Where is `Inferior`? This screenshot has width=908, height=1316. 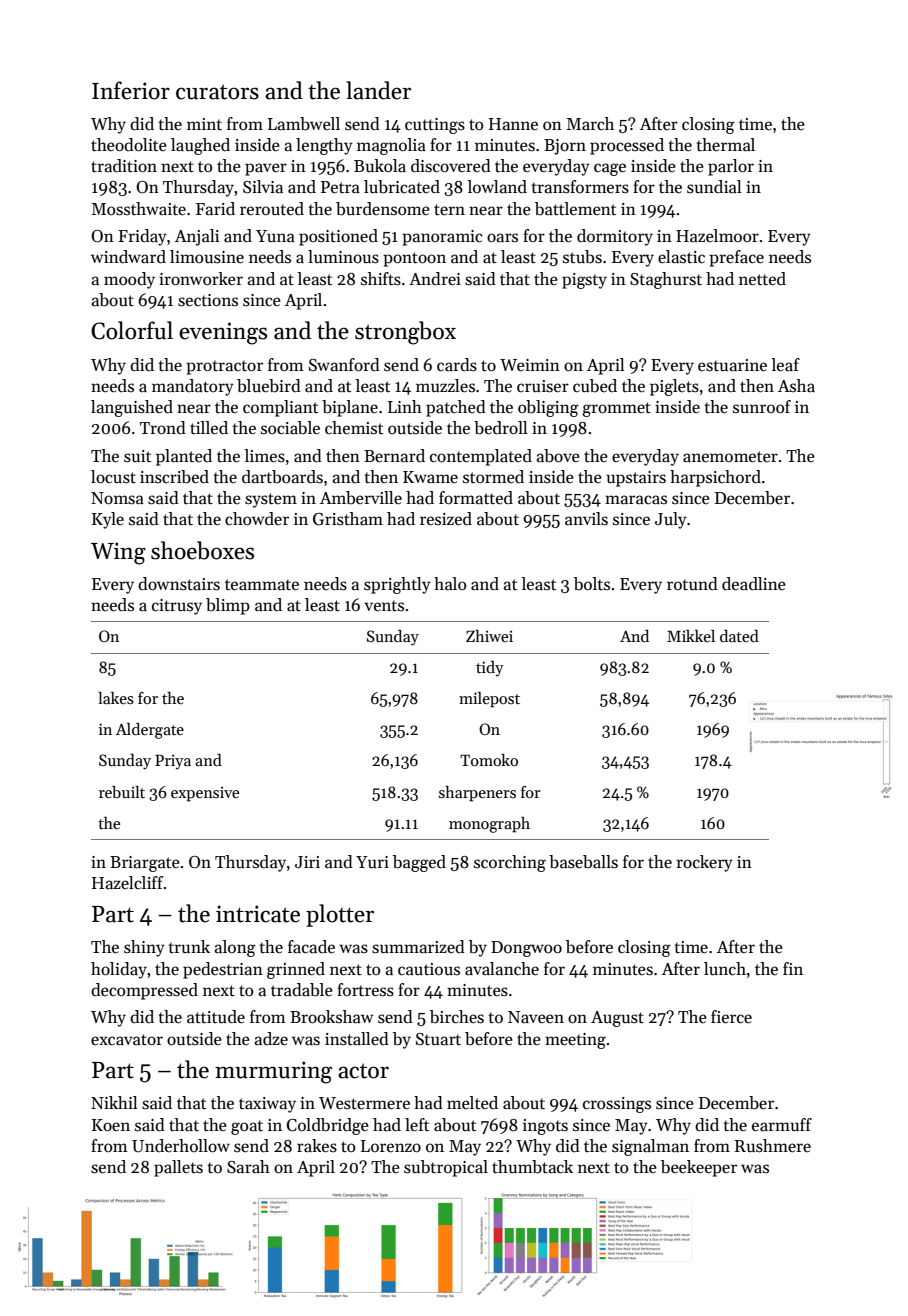
Inferior is located at coordinates (131, 90).
